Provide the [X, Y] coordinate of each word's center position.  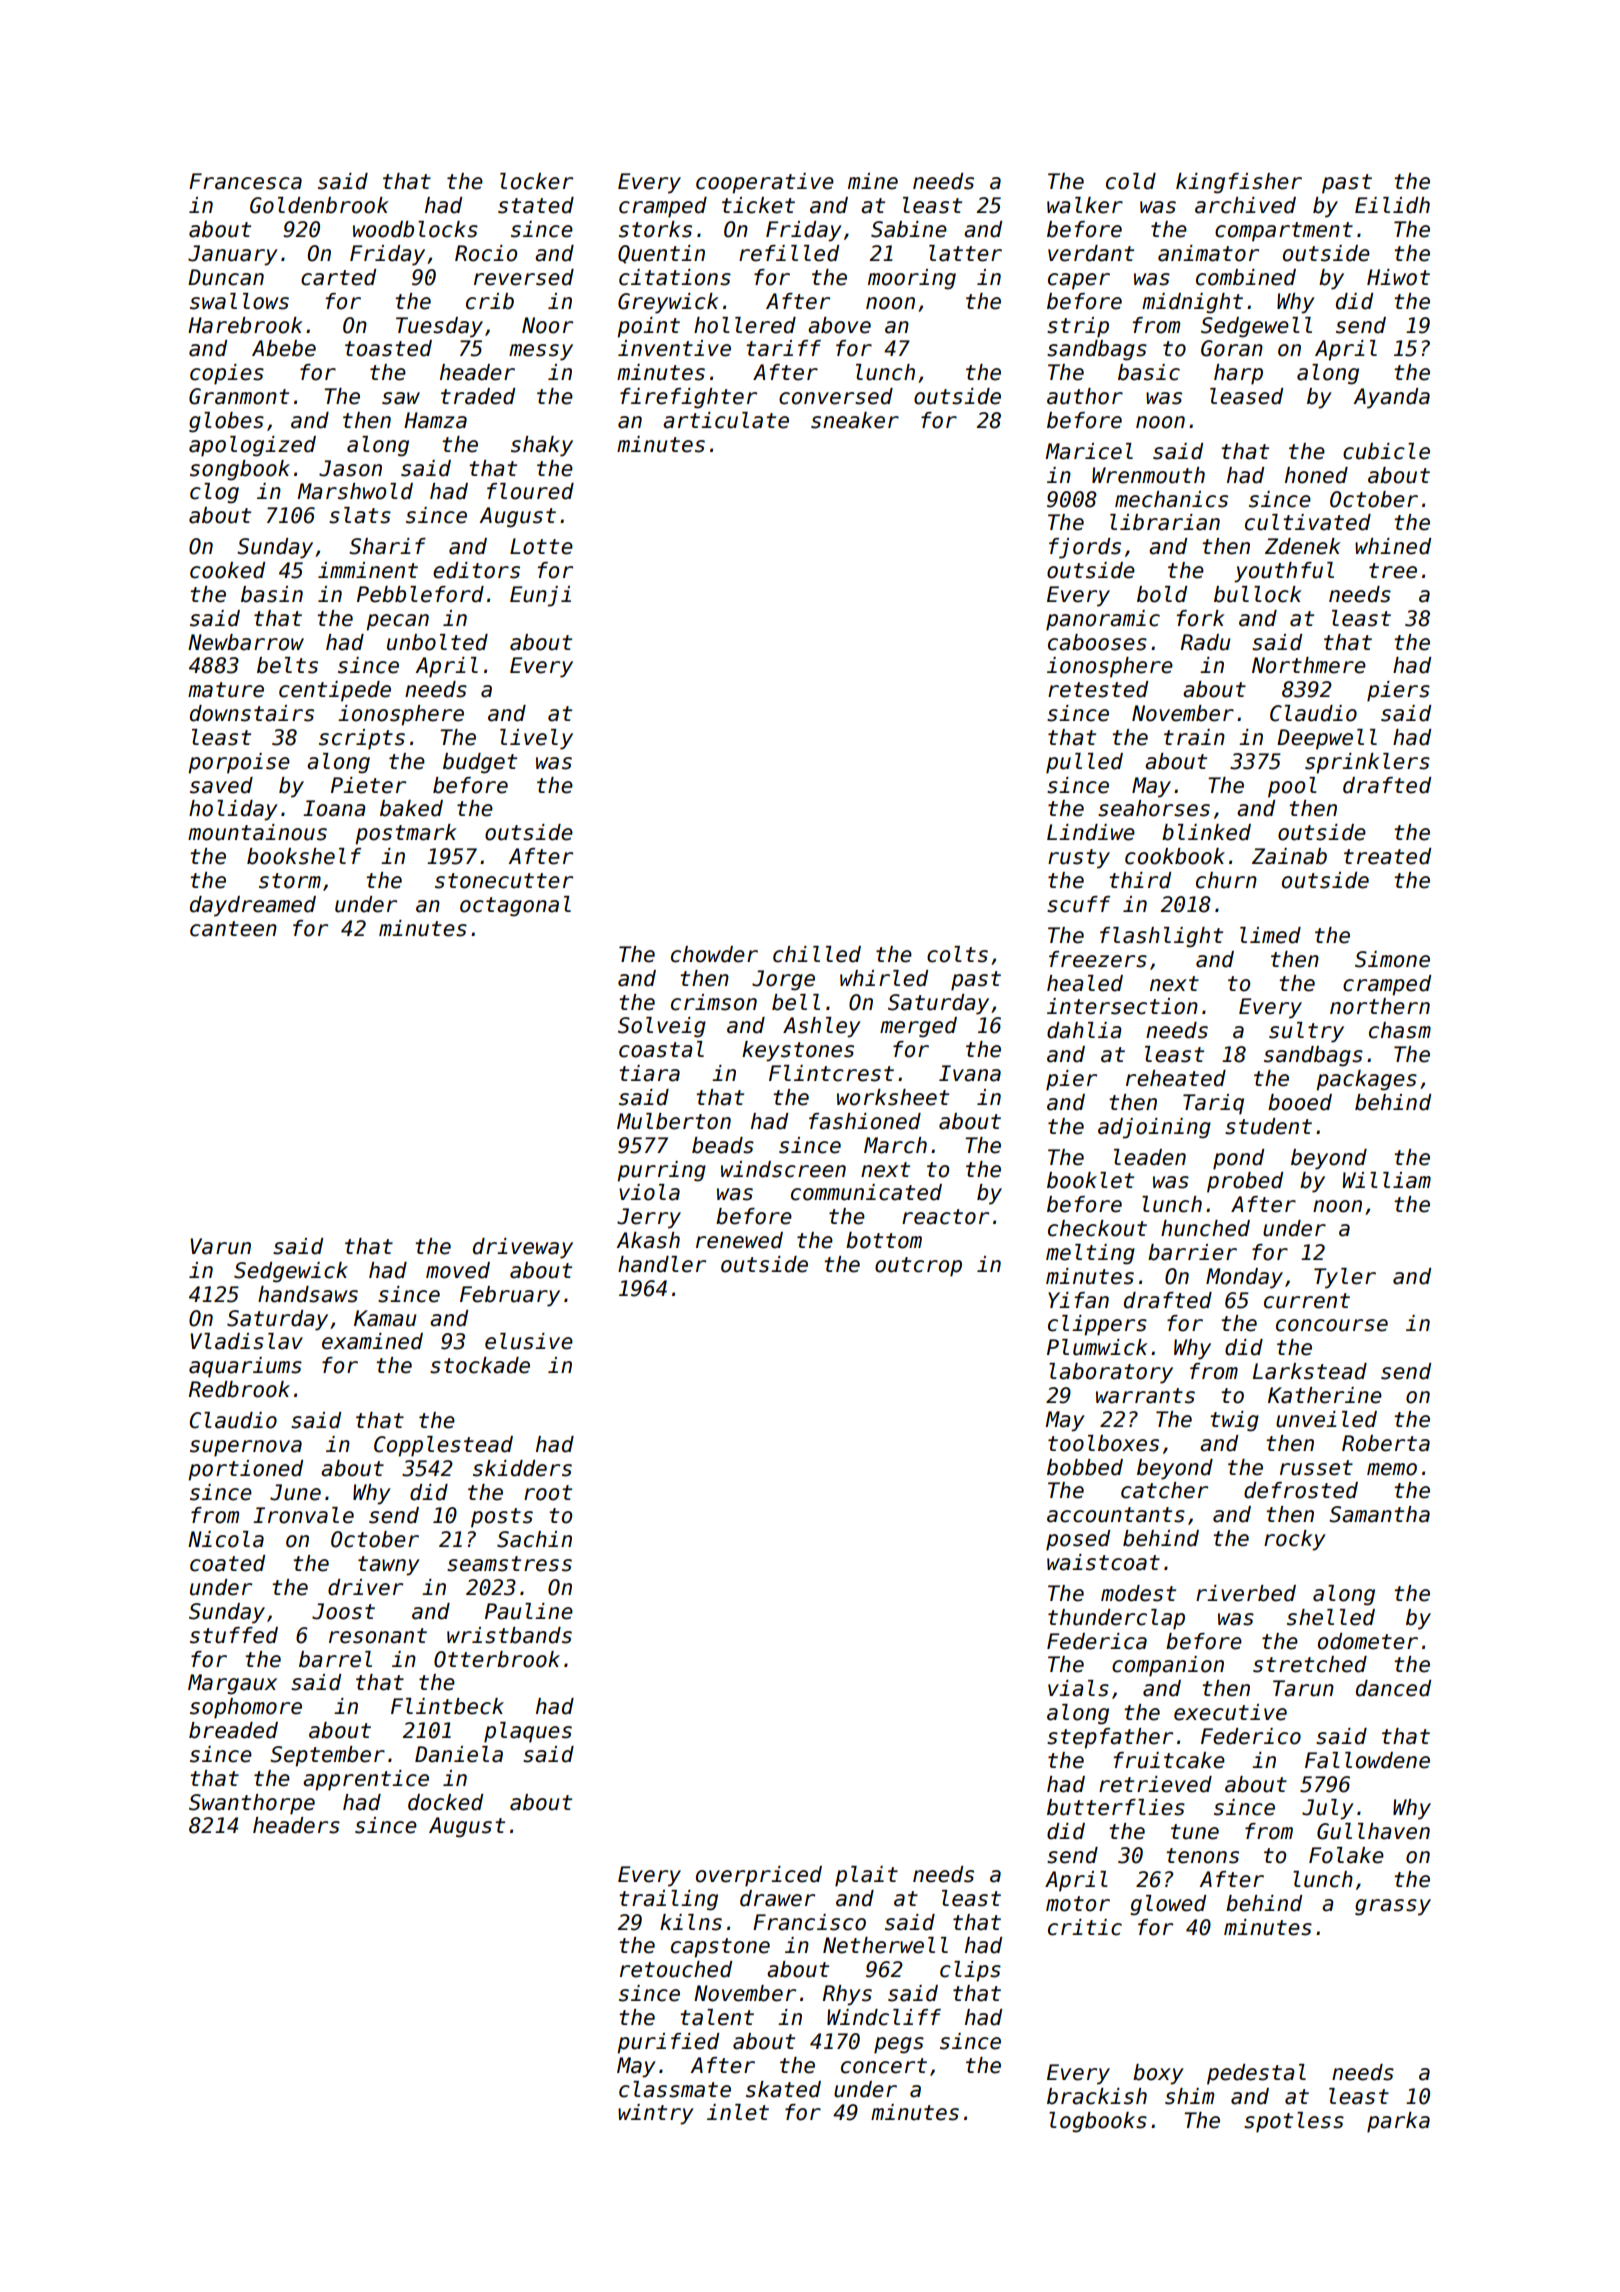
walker [1085, 205]
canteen [233, 929]
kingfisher [1239, 183]
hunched [1205, 1228]
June [295, 1492]
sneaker [855, 420]
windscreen [783, 1169]
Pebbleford [420, 594]
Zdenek [1303, 546]
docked [445, 1802]
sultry [1306, 1032]
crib [490, 301]
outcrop [918, 1267]
